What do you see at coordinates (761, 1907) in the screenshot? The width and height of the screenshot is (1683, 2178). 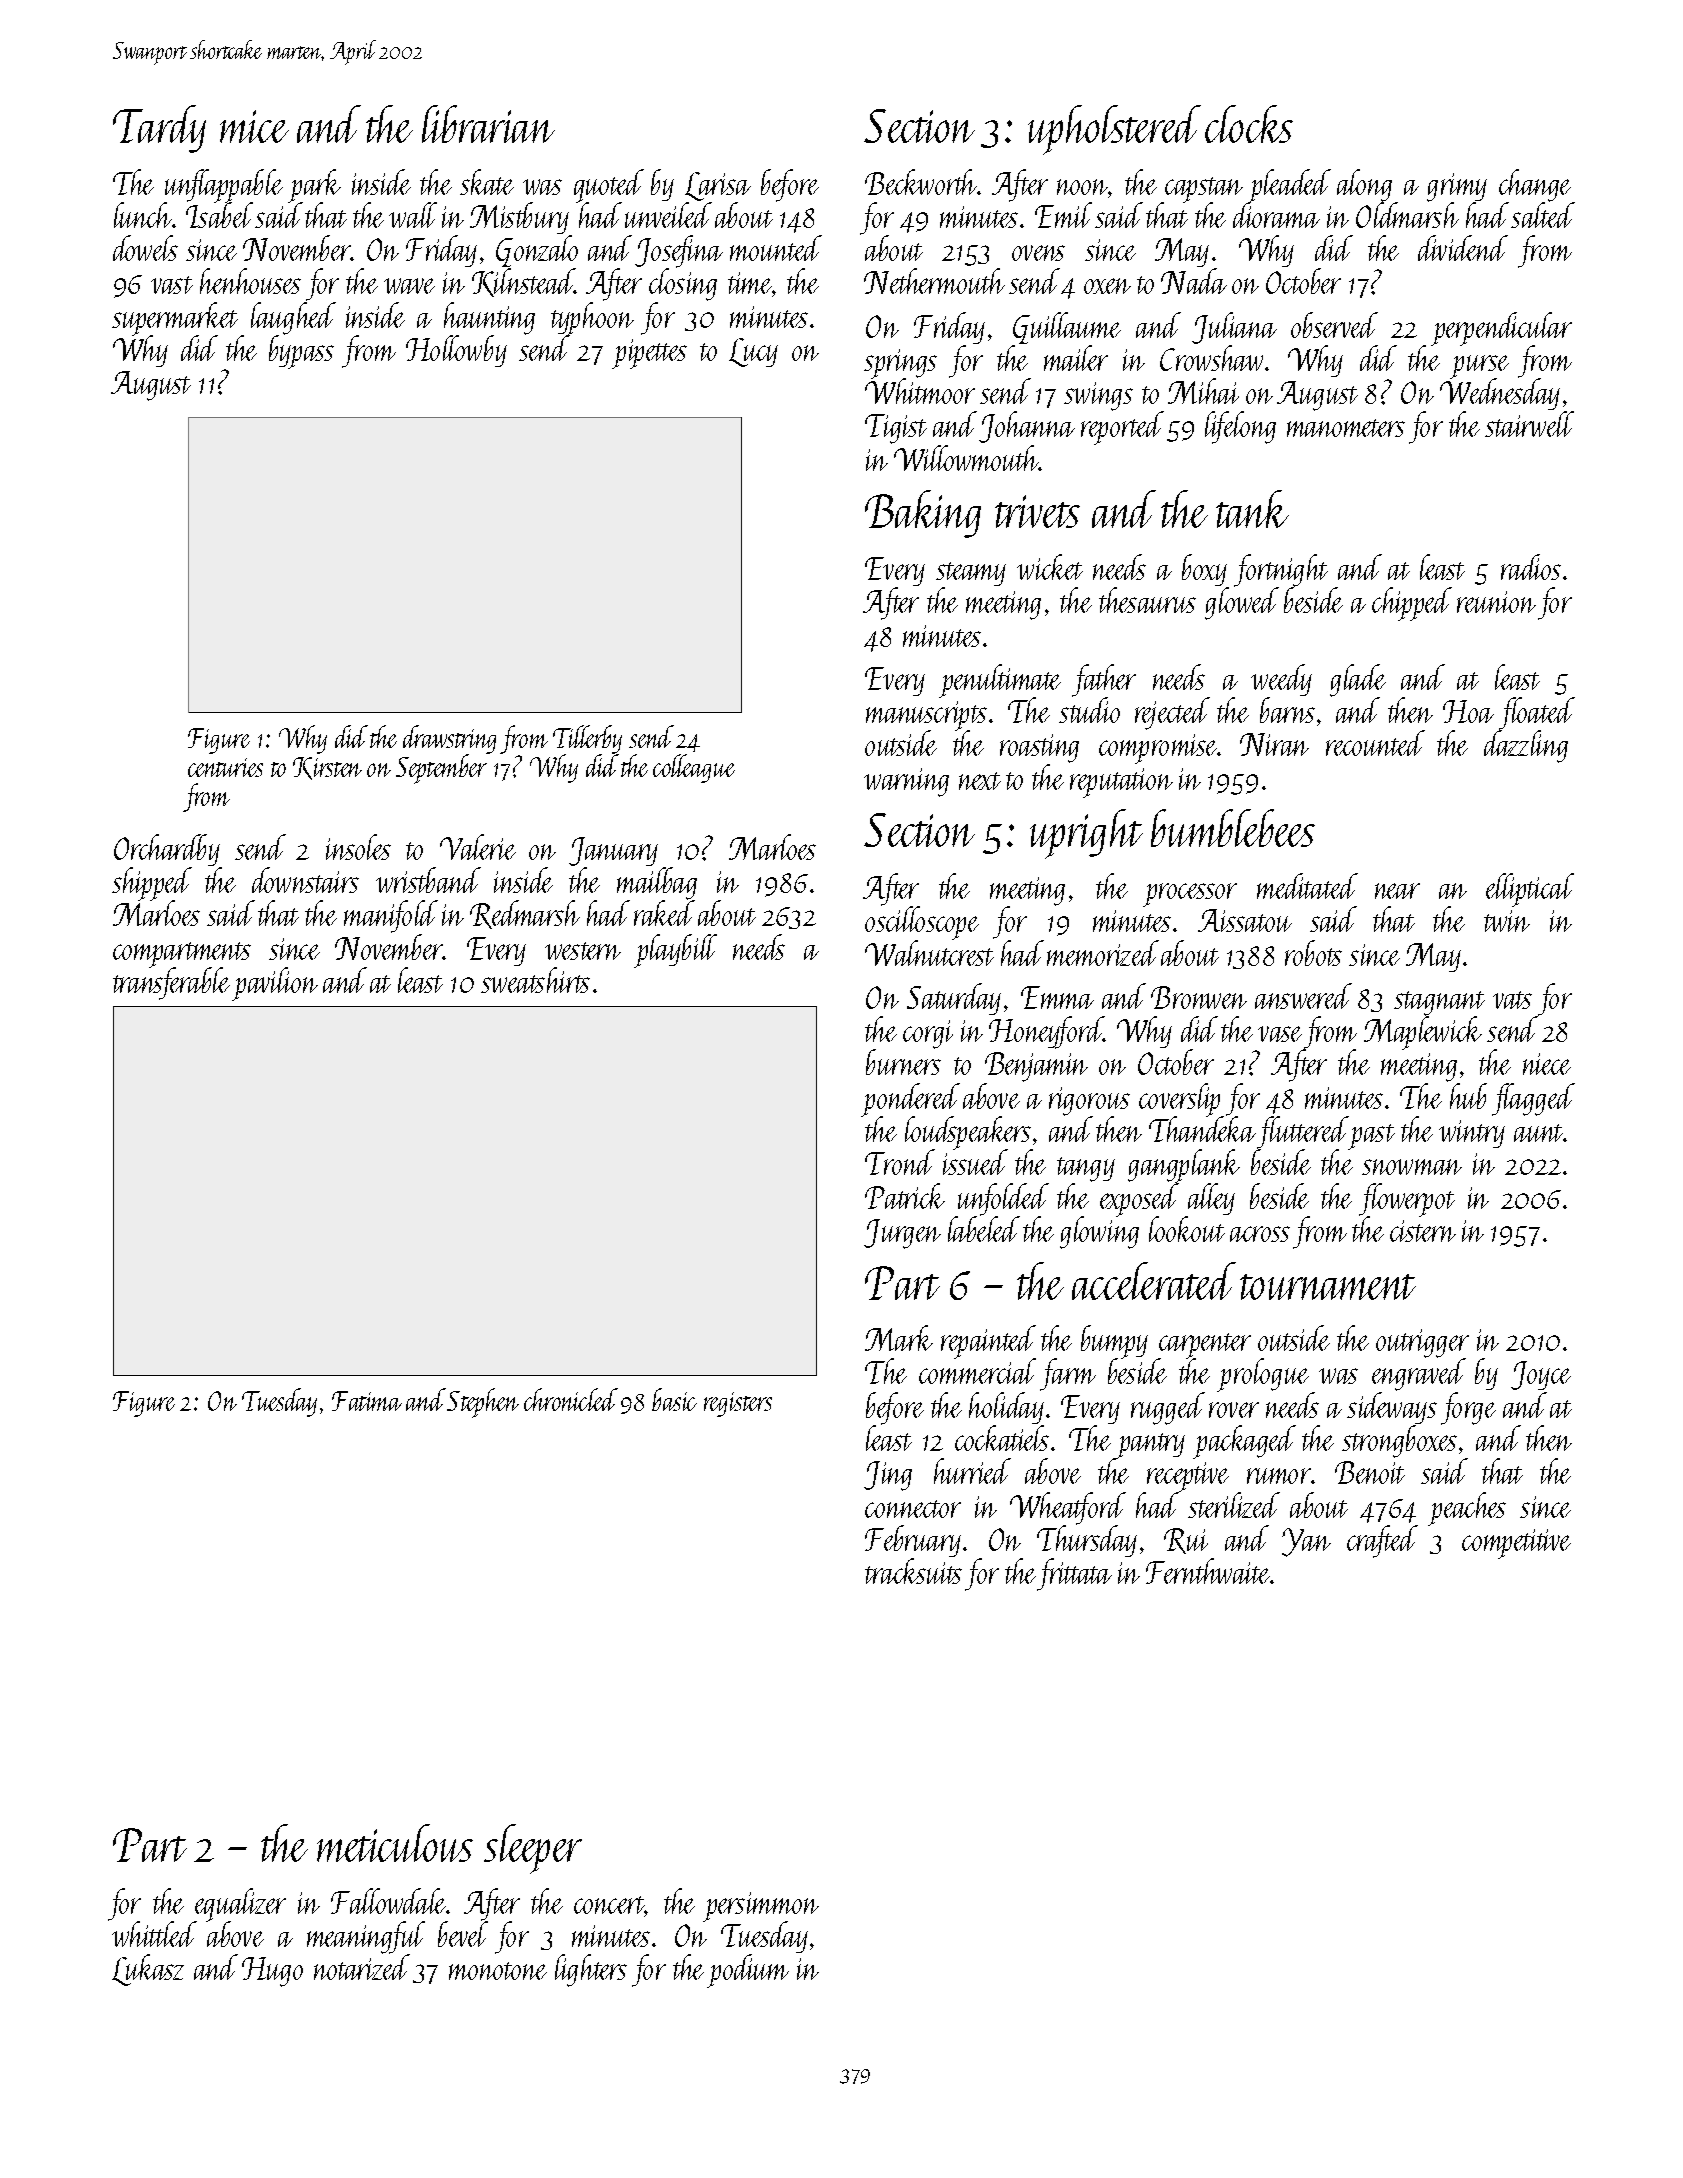 I see `persimmon` at bounding box center [761, 1907].
